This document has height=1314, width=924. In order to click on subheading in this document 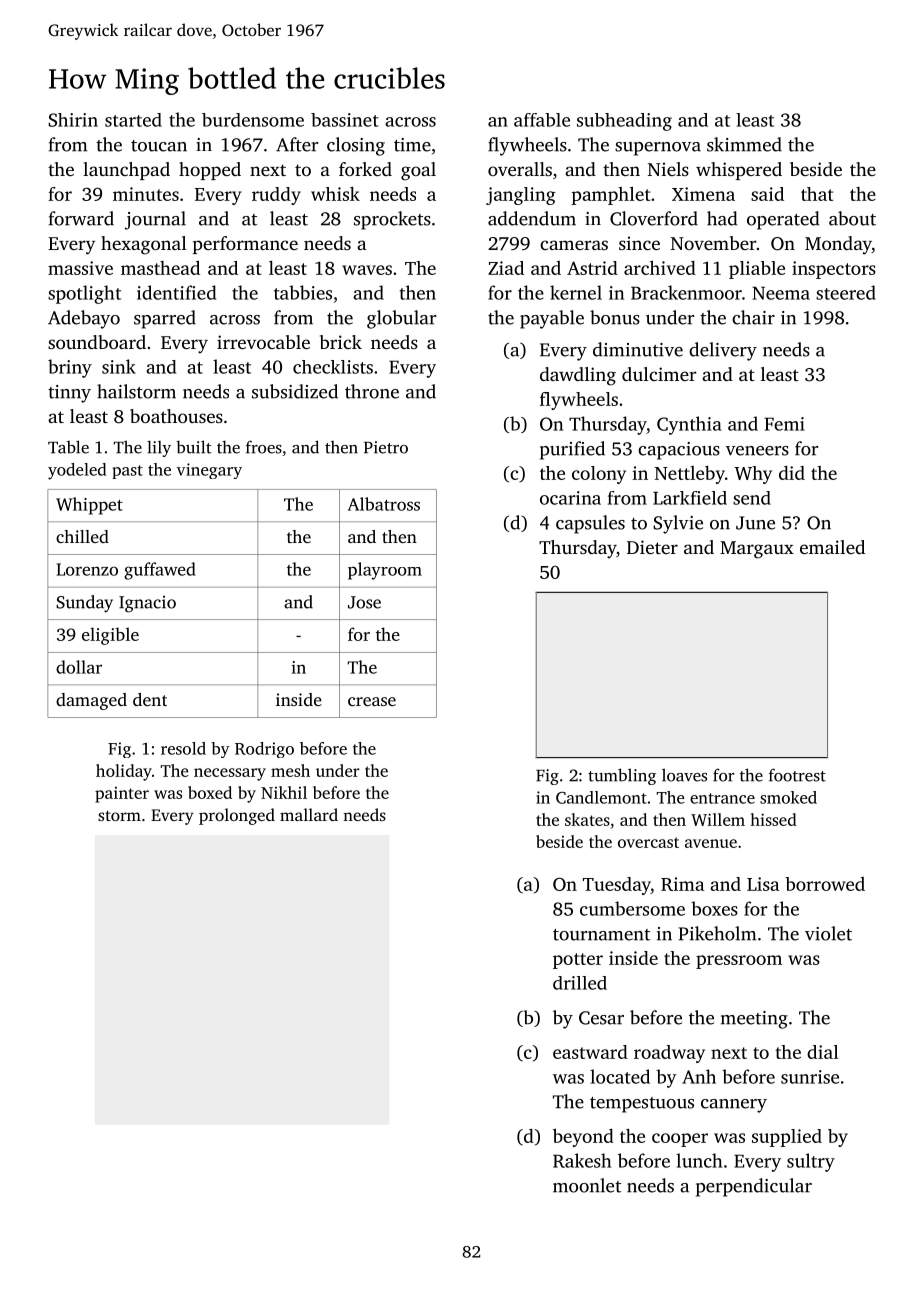, I will do `click(624, 122)`.
